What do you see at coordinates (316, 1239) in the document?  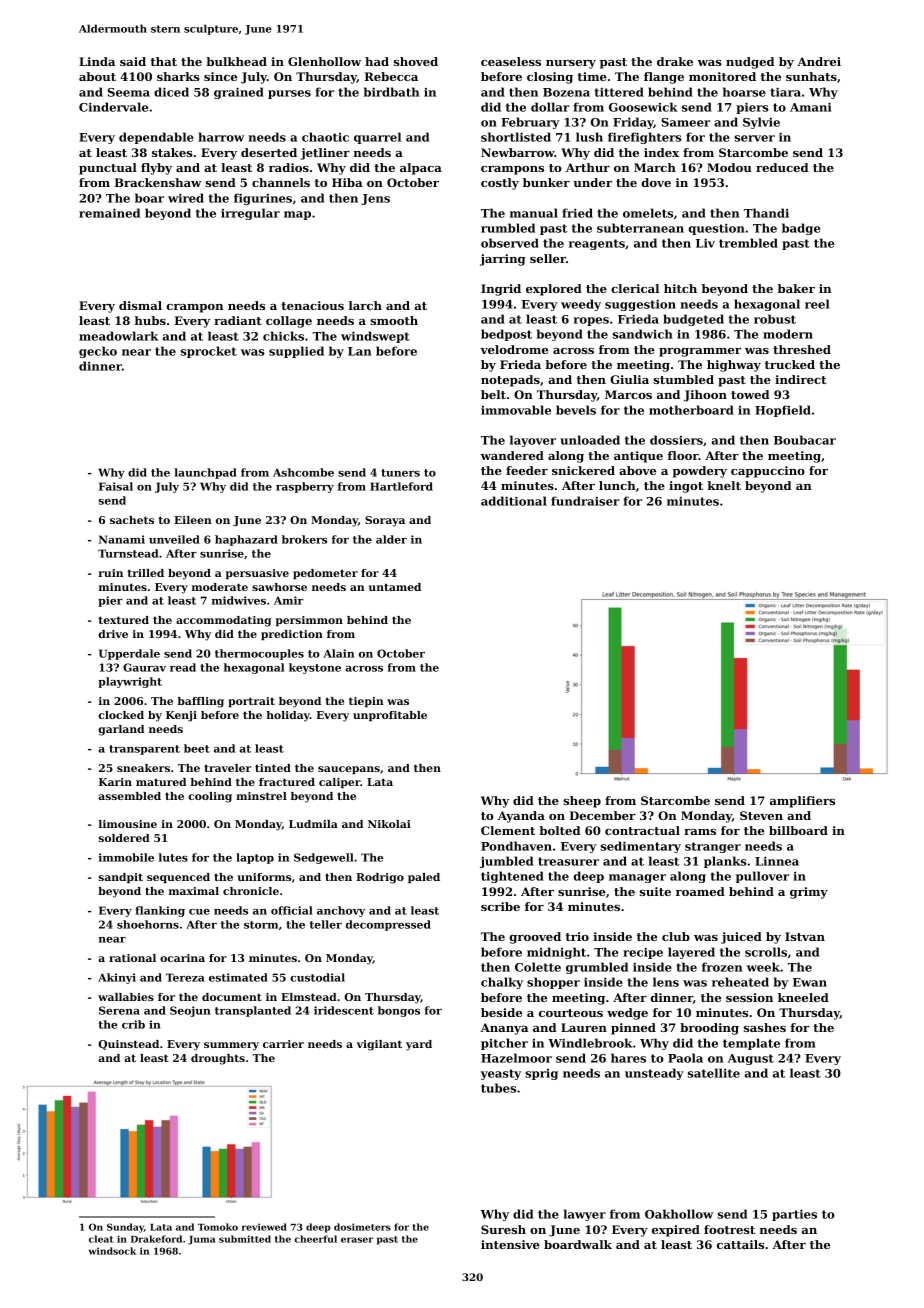 I see `cheerful` at bounding box center [316, 1239].
